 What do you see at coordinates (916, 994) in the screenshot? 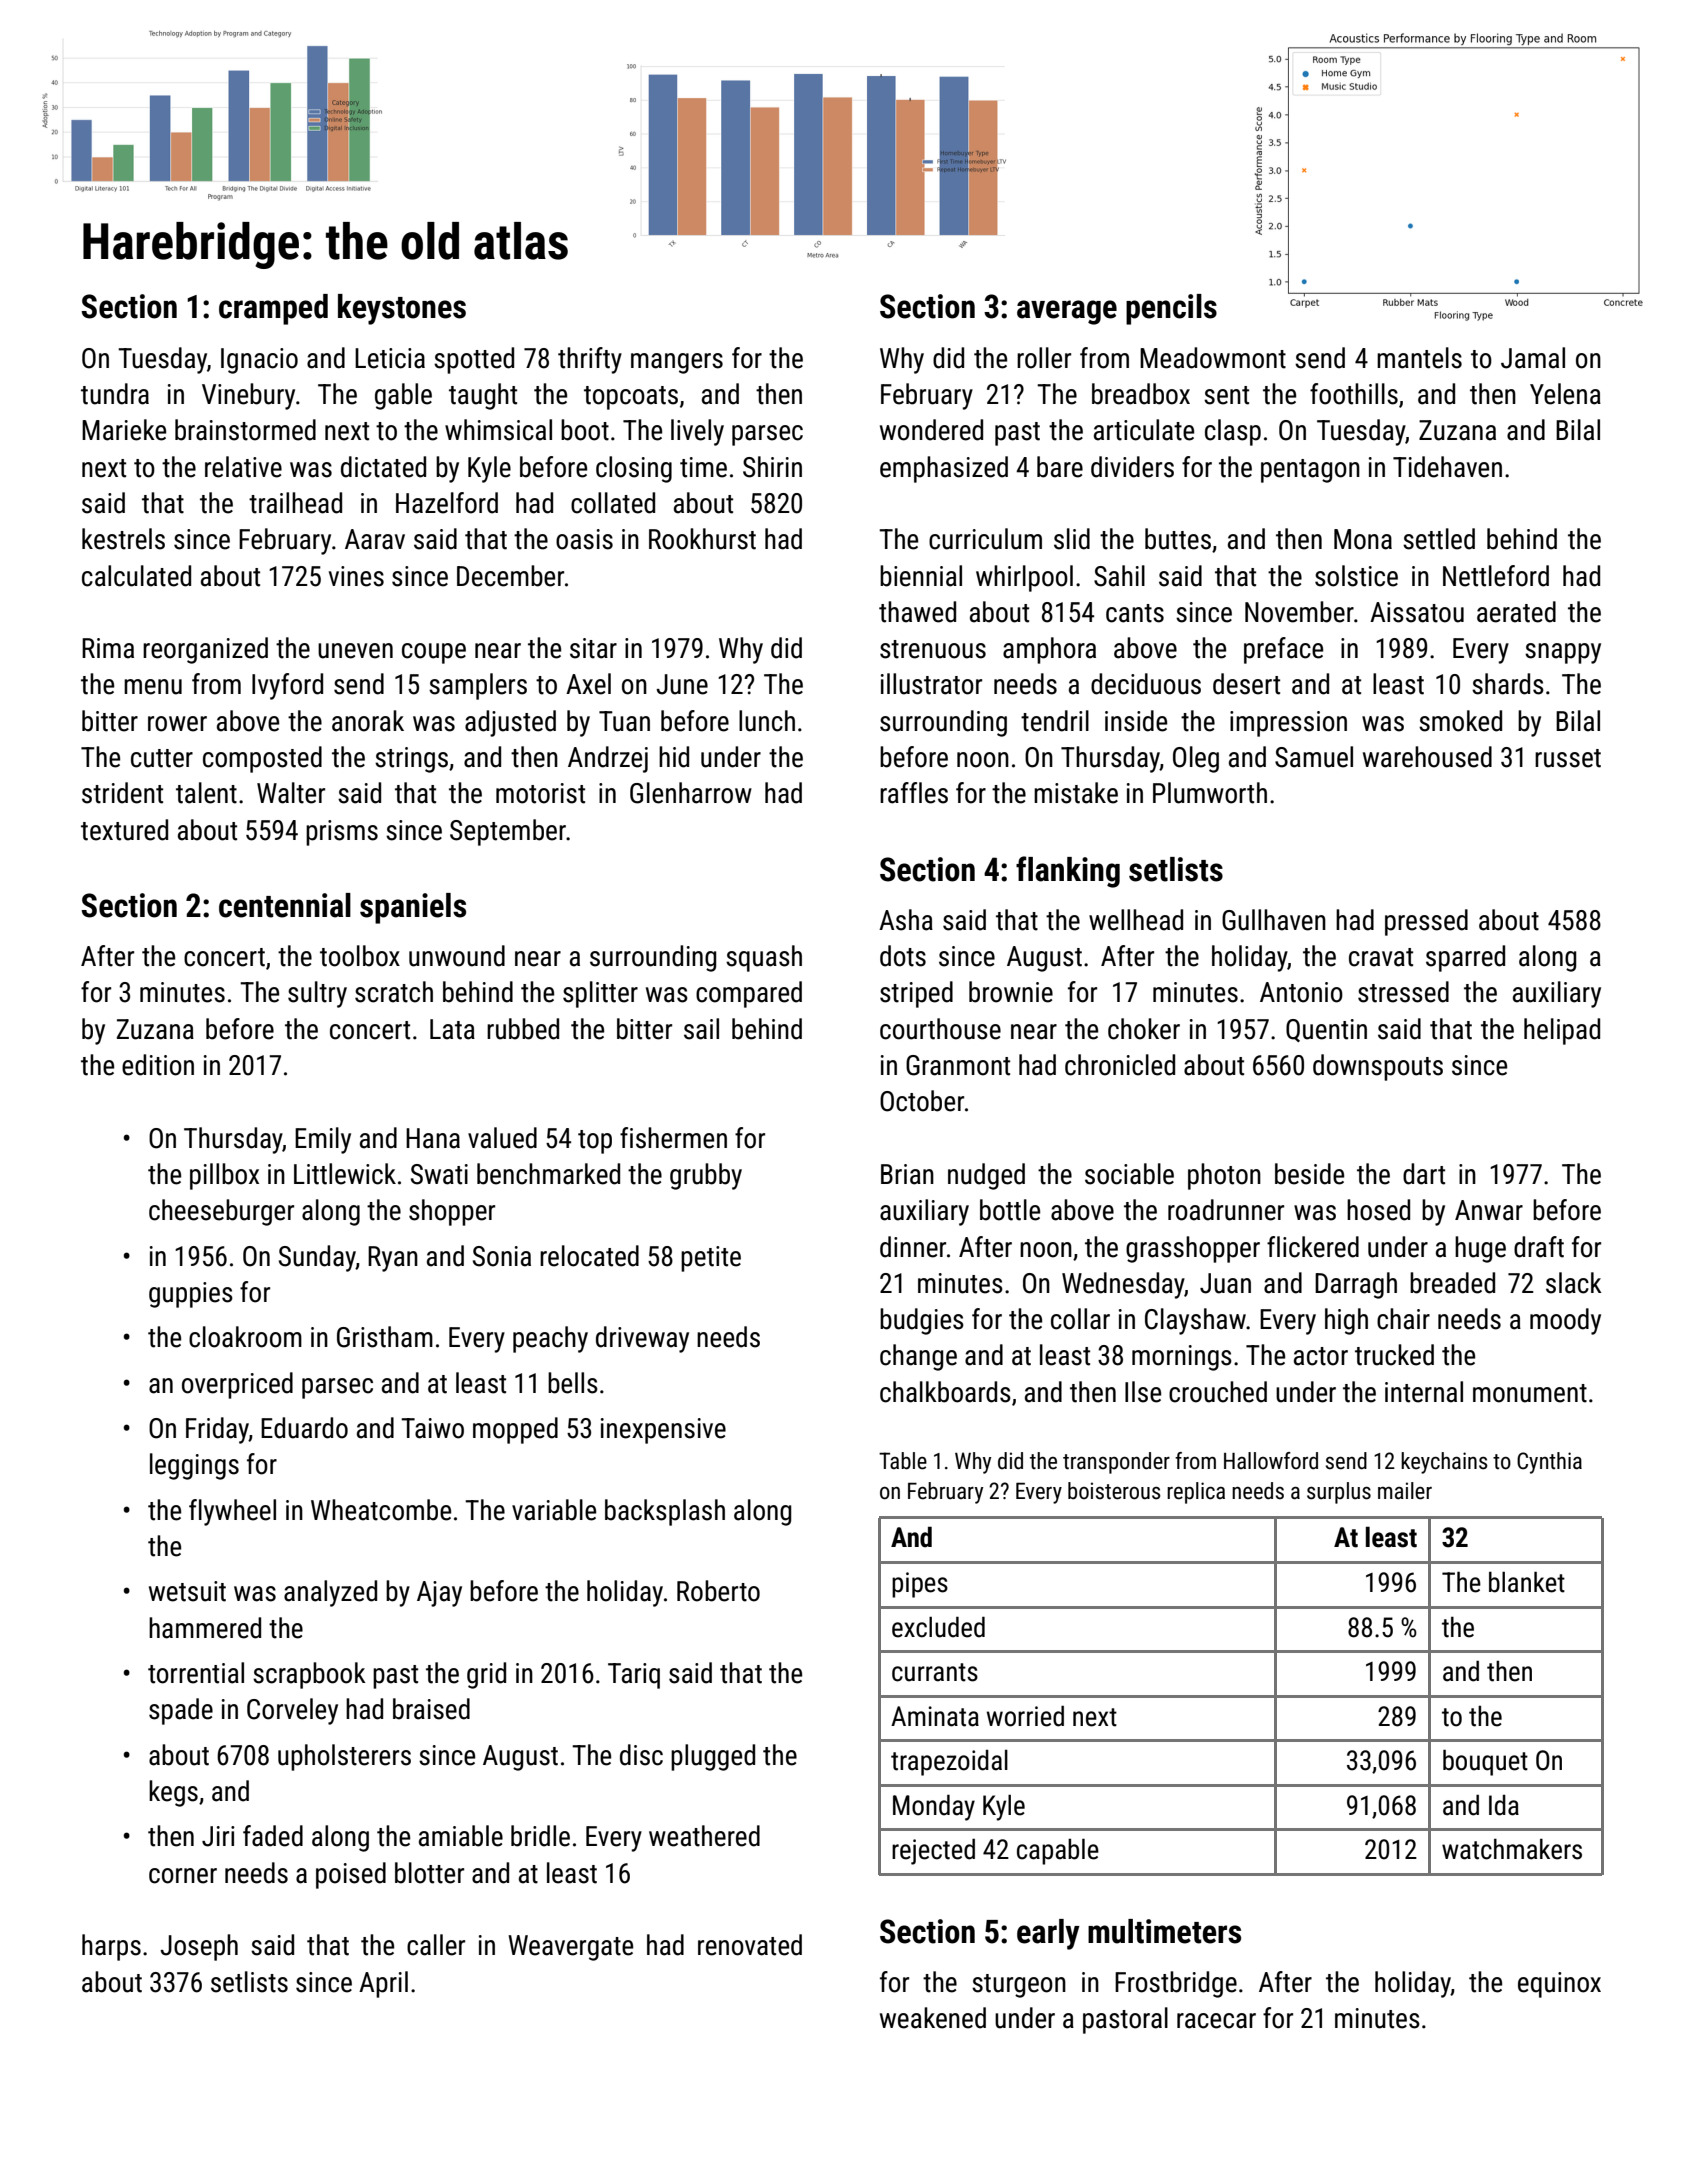
I see `striped` at bounding box center [916, 994].
